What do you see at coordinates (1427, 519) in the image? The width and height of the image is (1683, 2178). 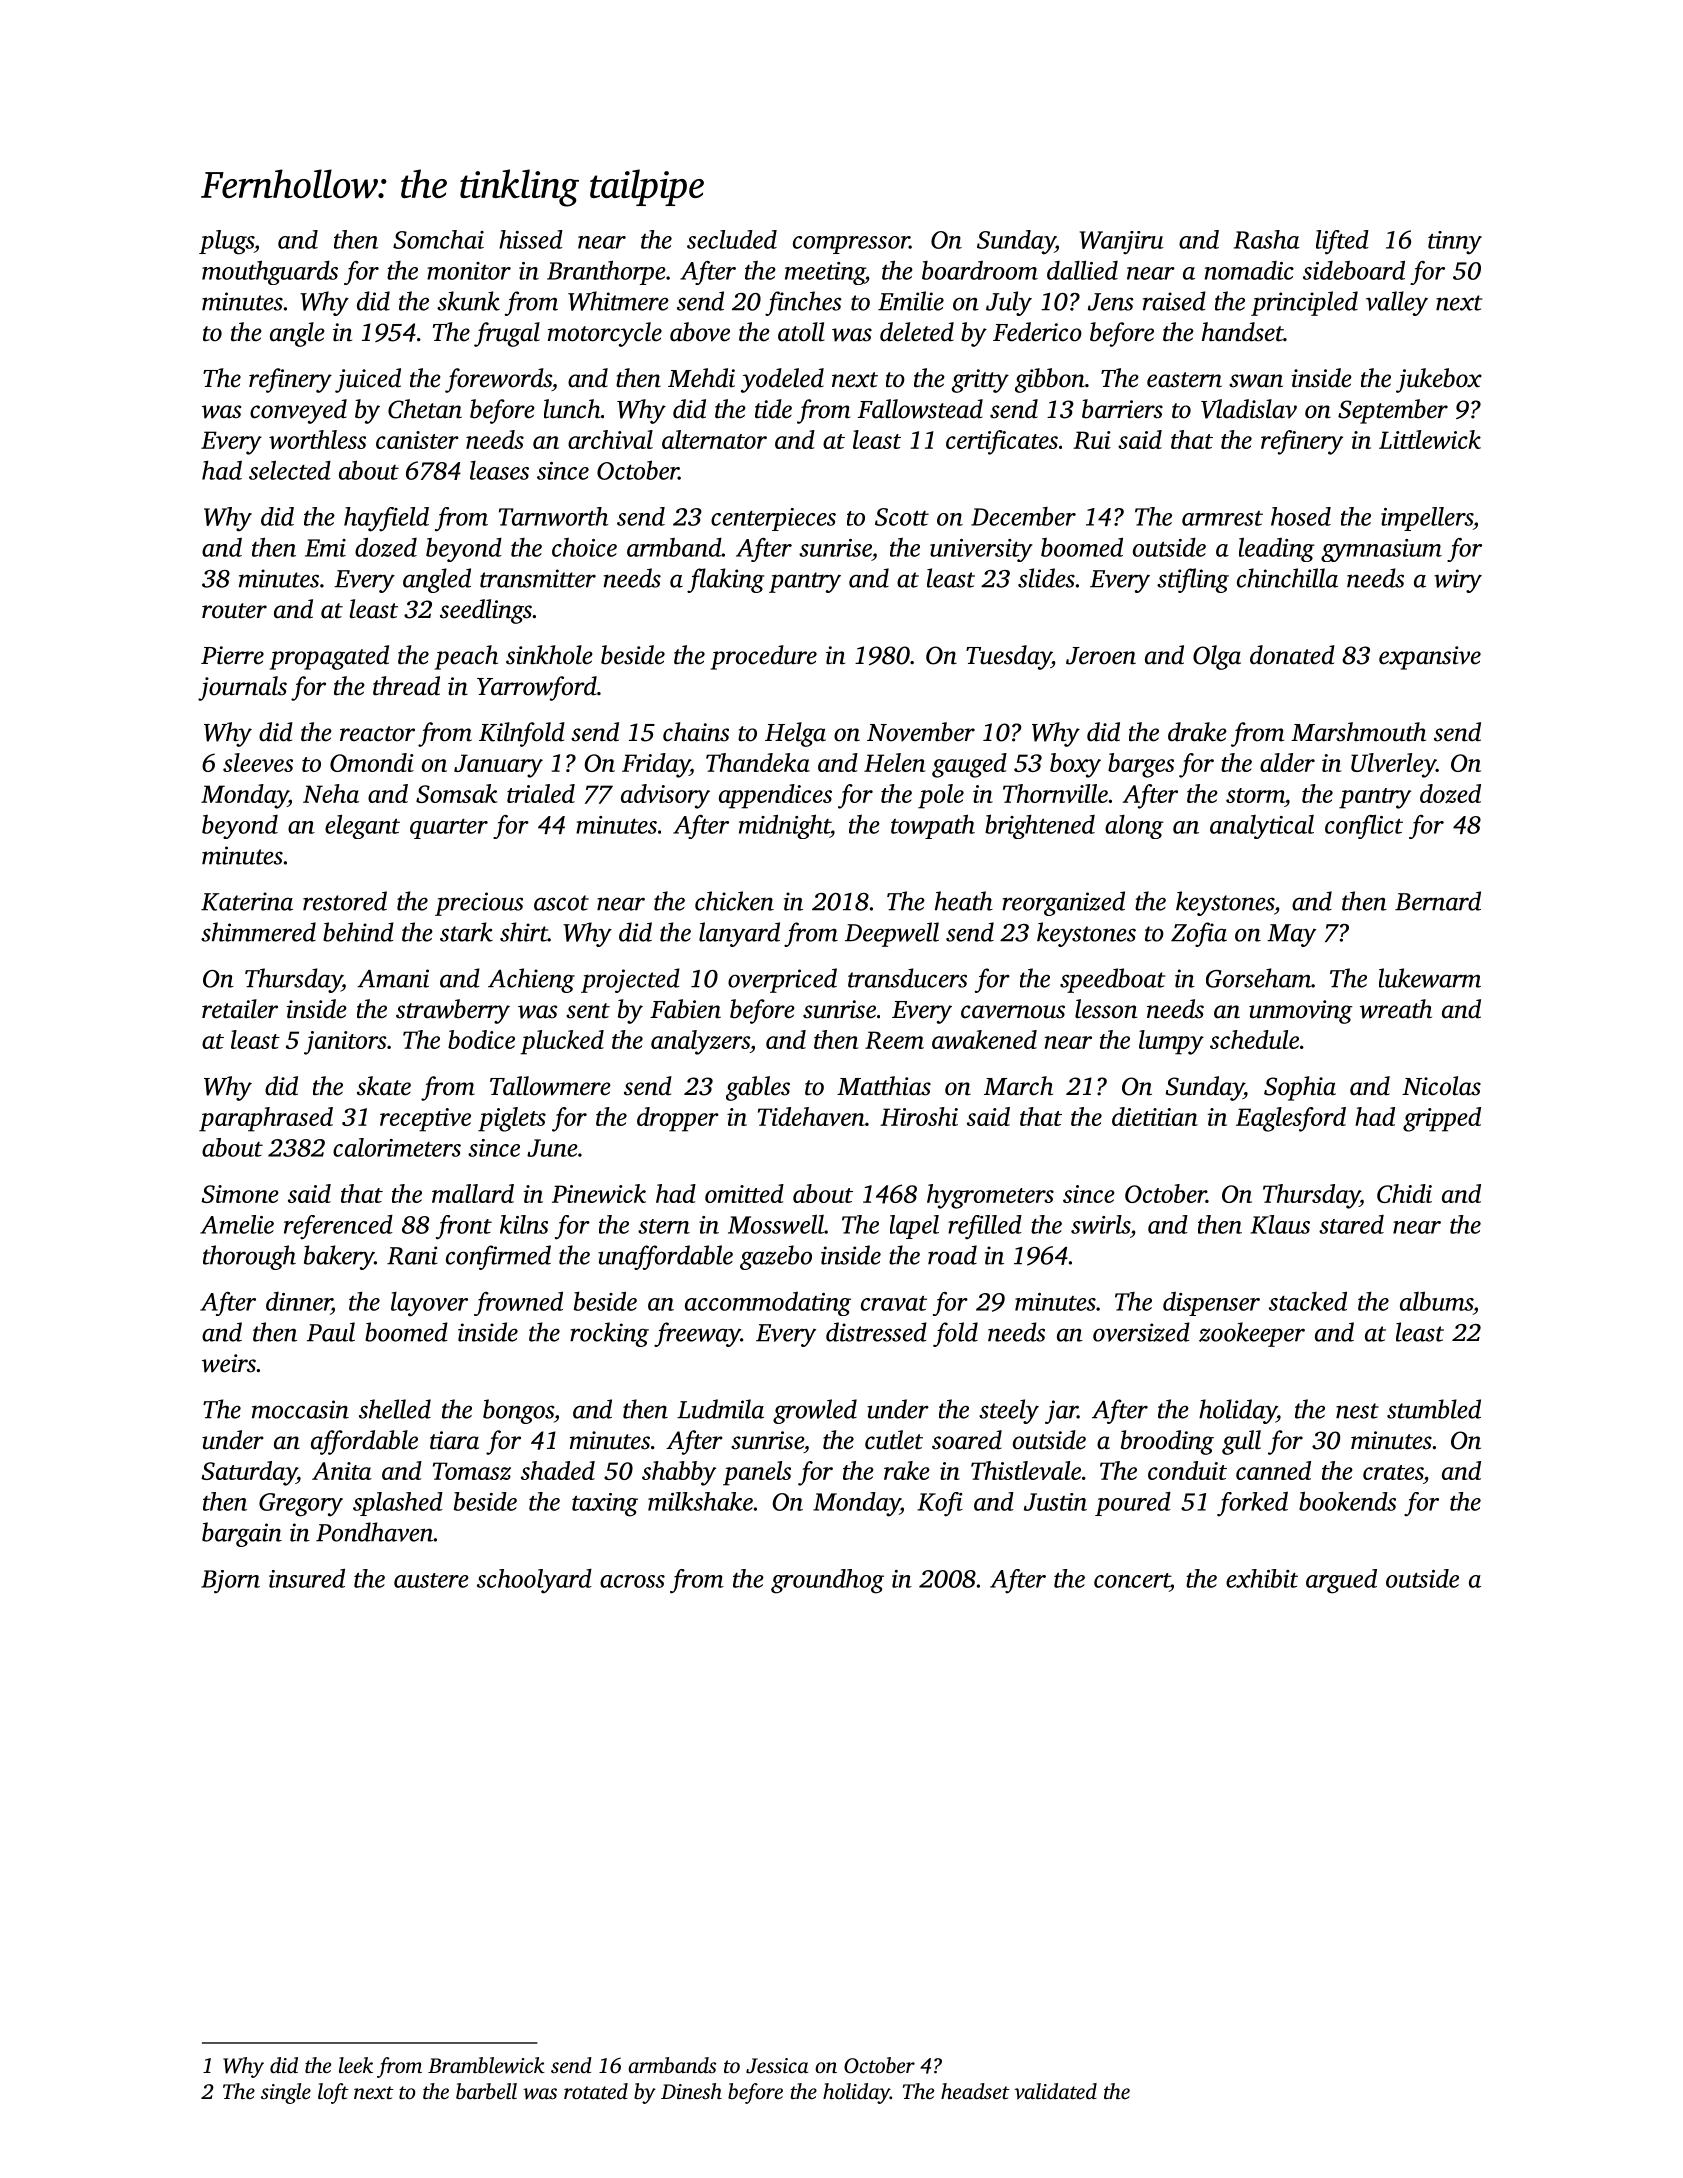 I see `impellers` at bounding box center [1427, 519].
